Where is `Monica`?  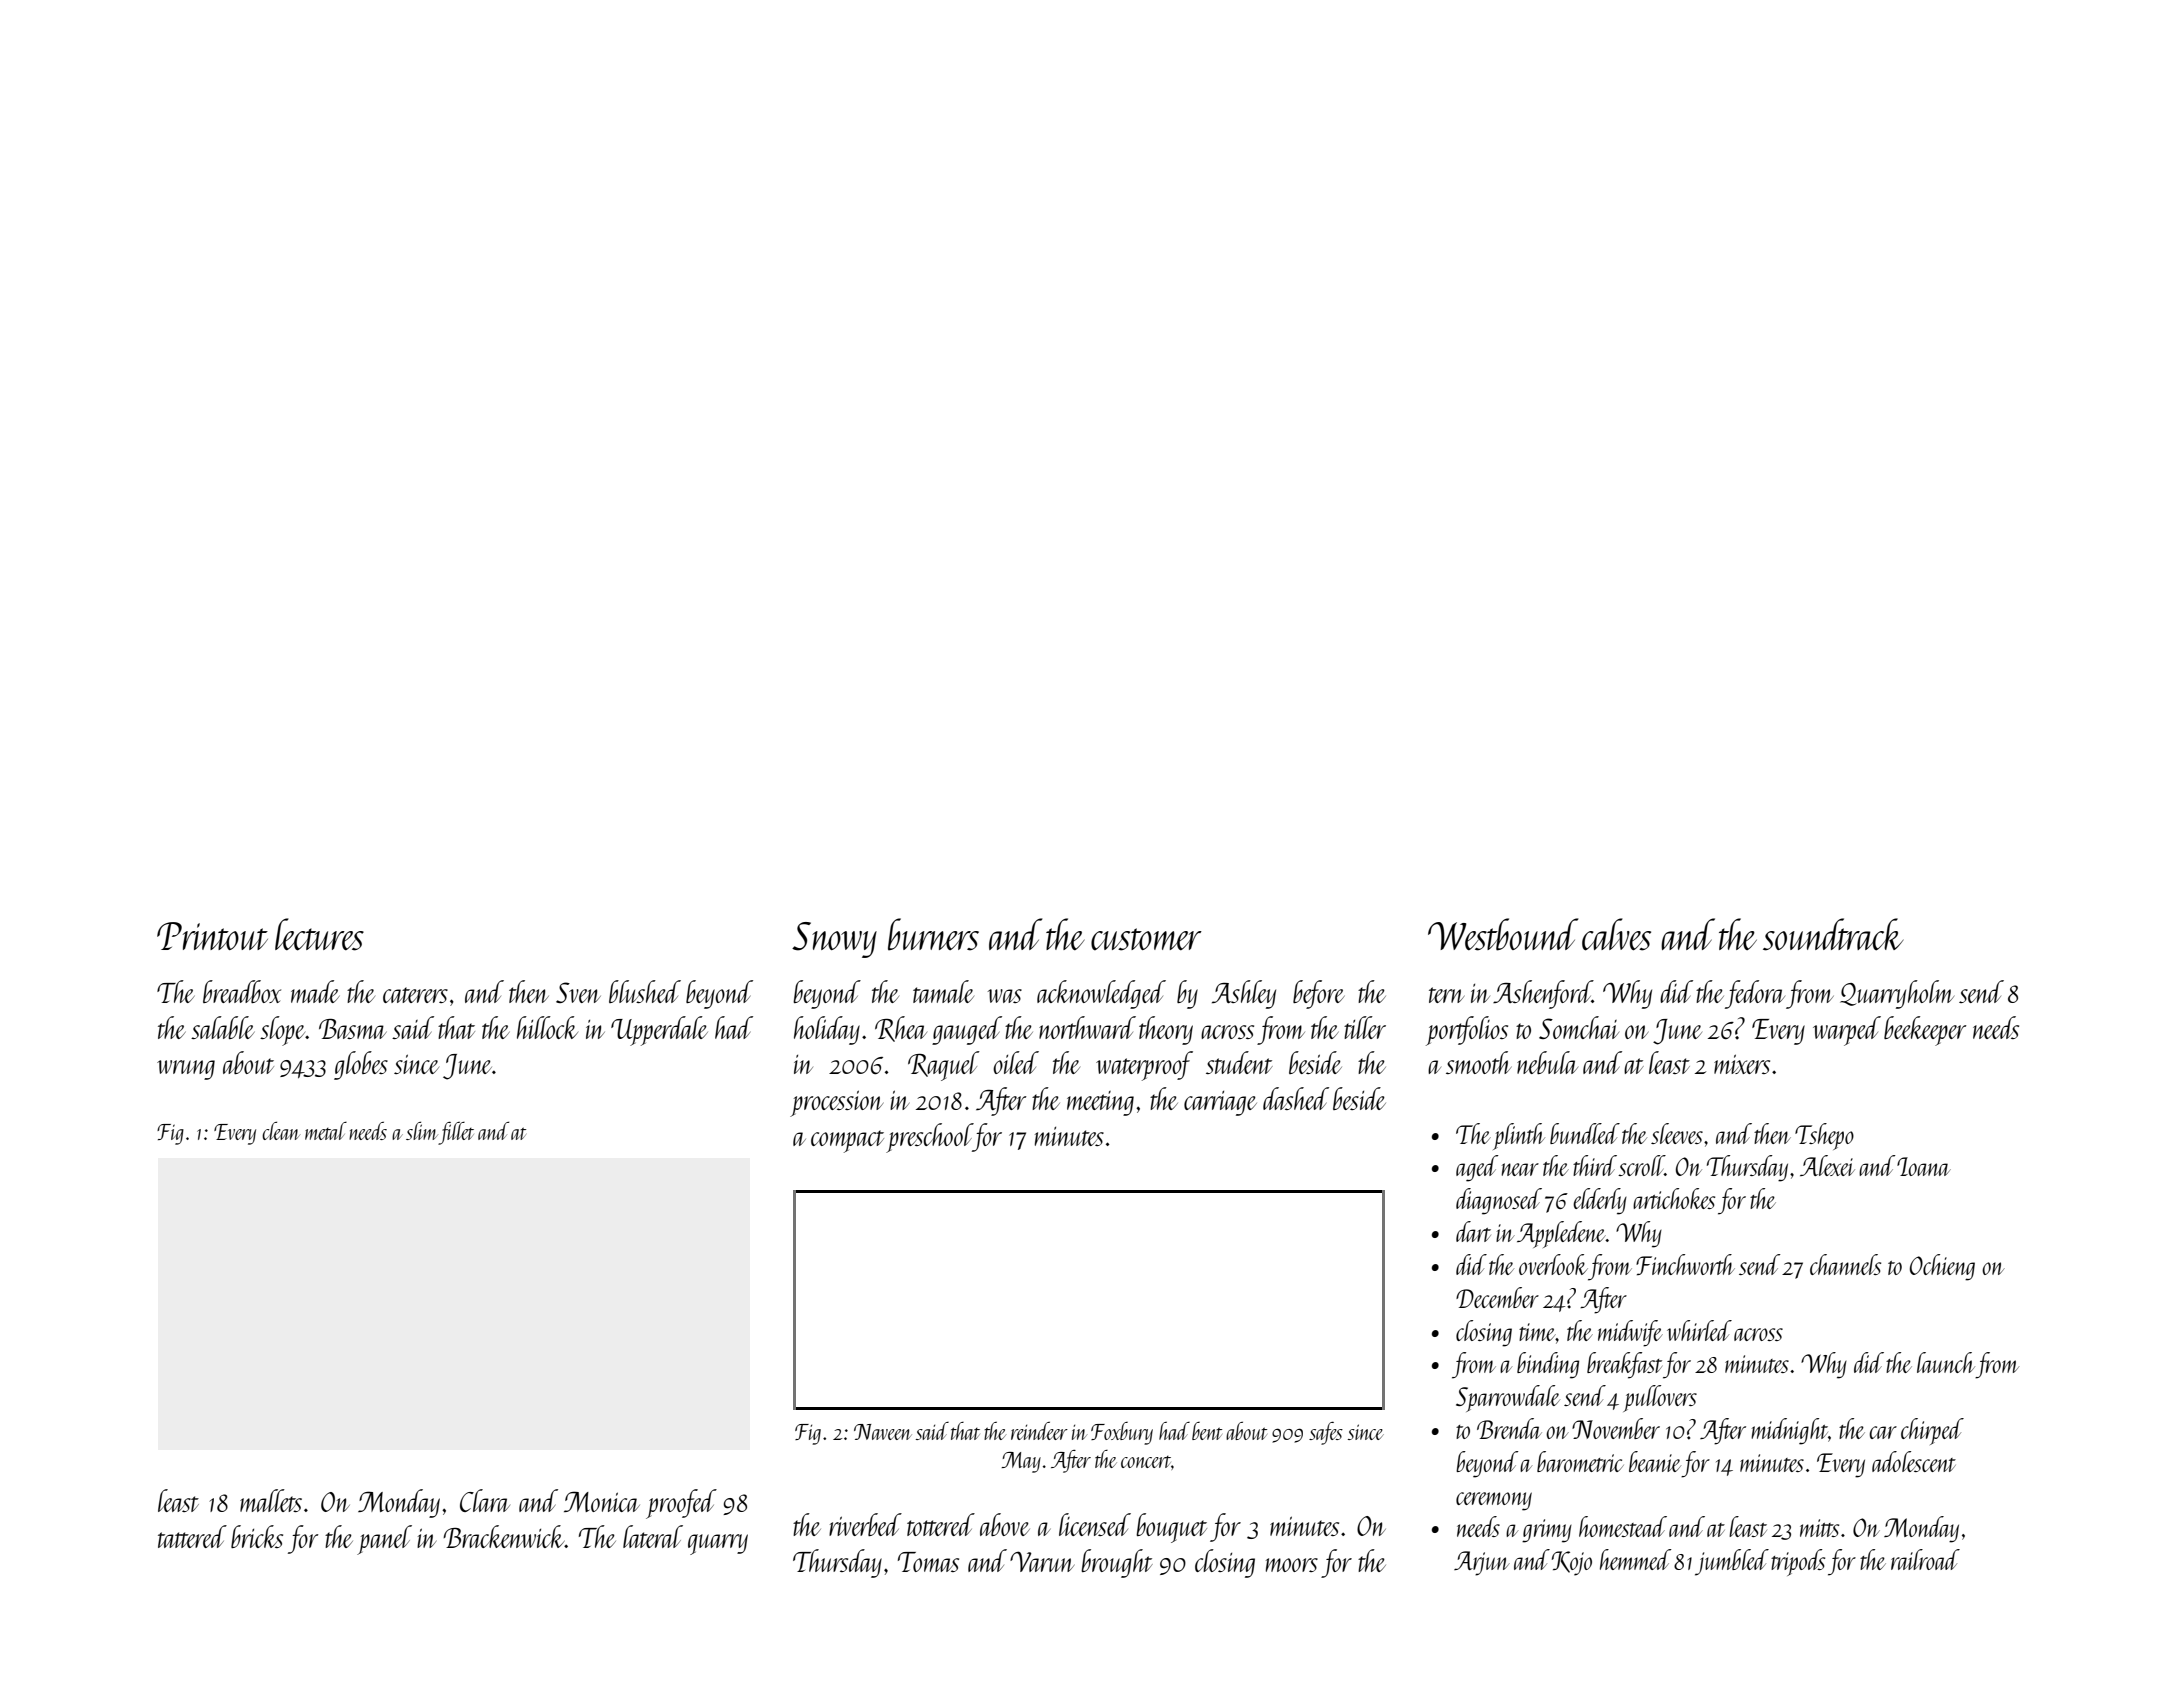
Monica is located at coordinates (602, 1501).
